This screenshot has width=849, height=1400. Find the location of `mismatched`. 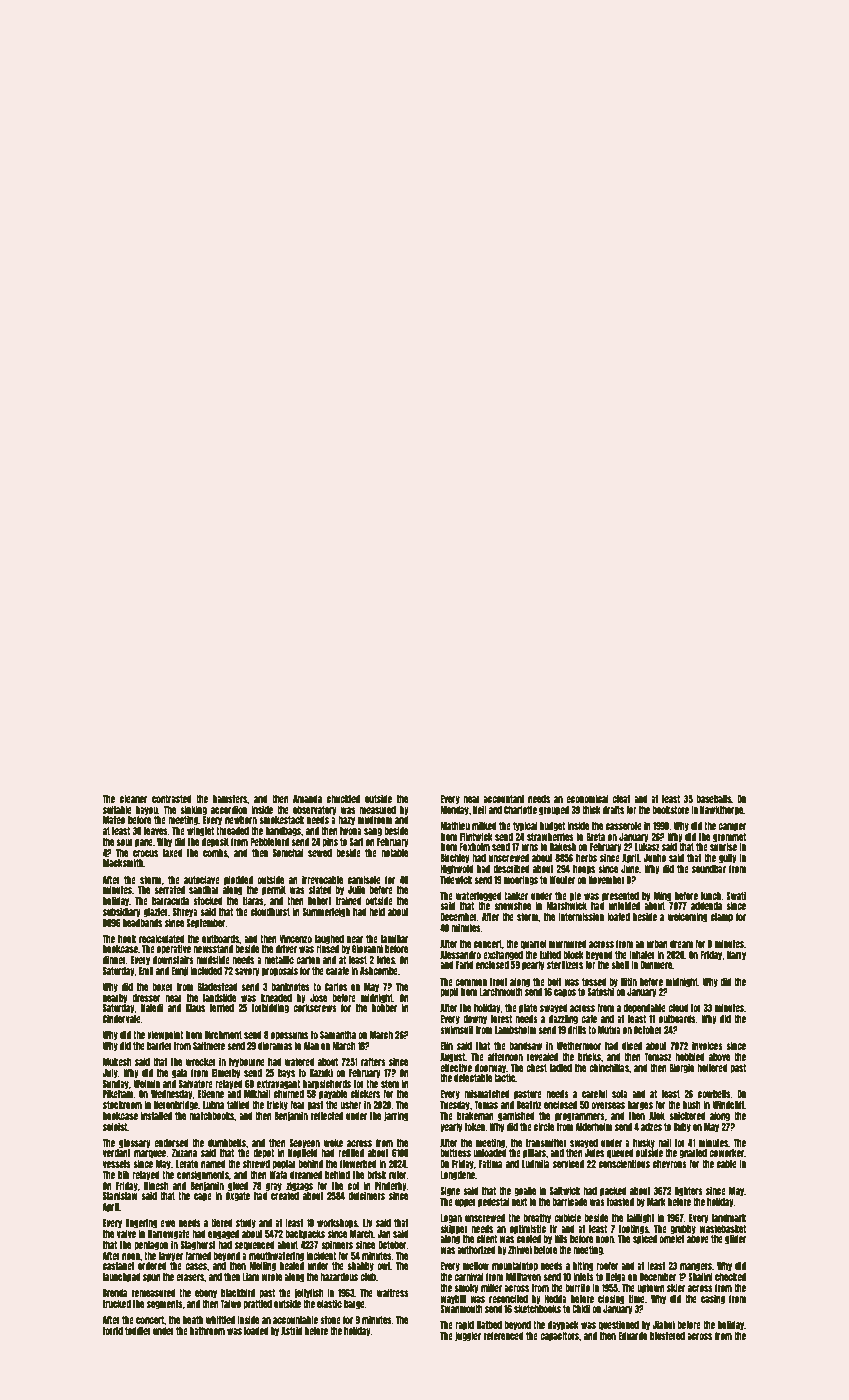

mismatched is located at coordinates (487, 1093).
